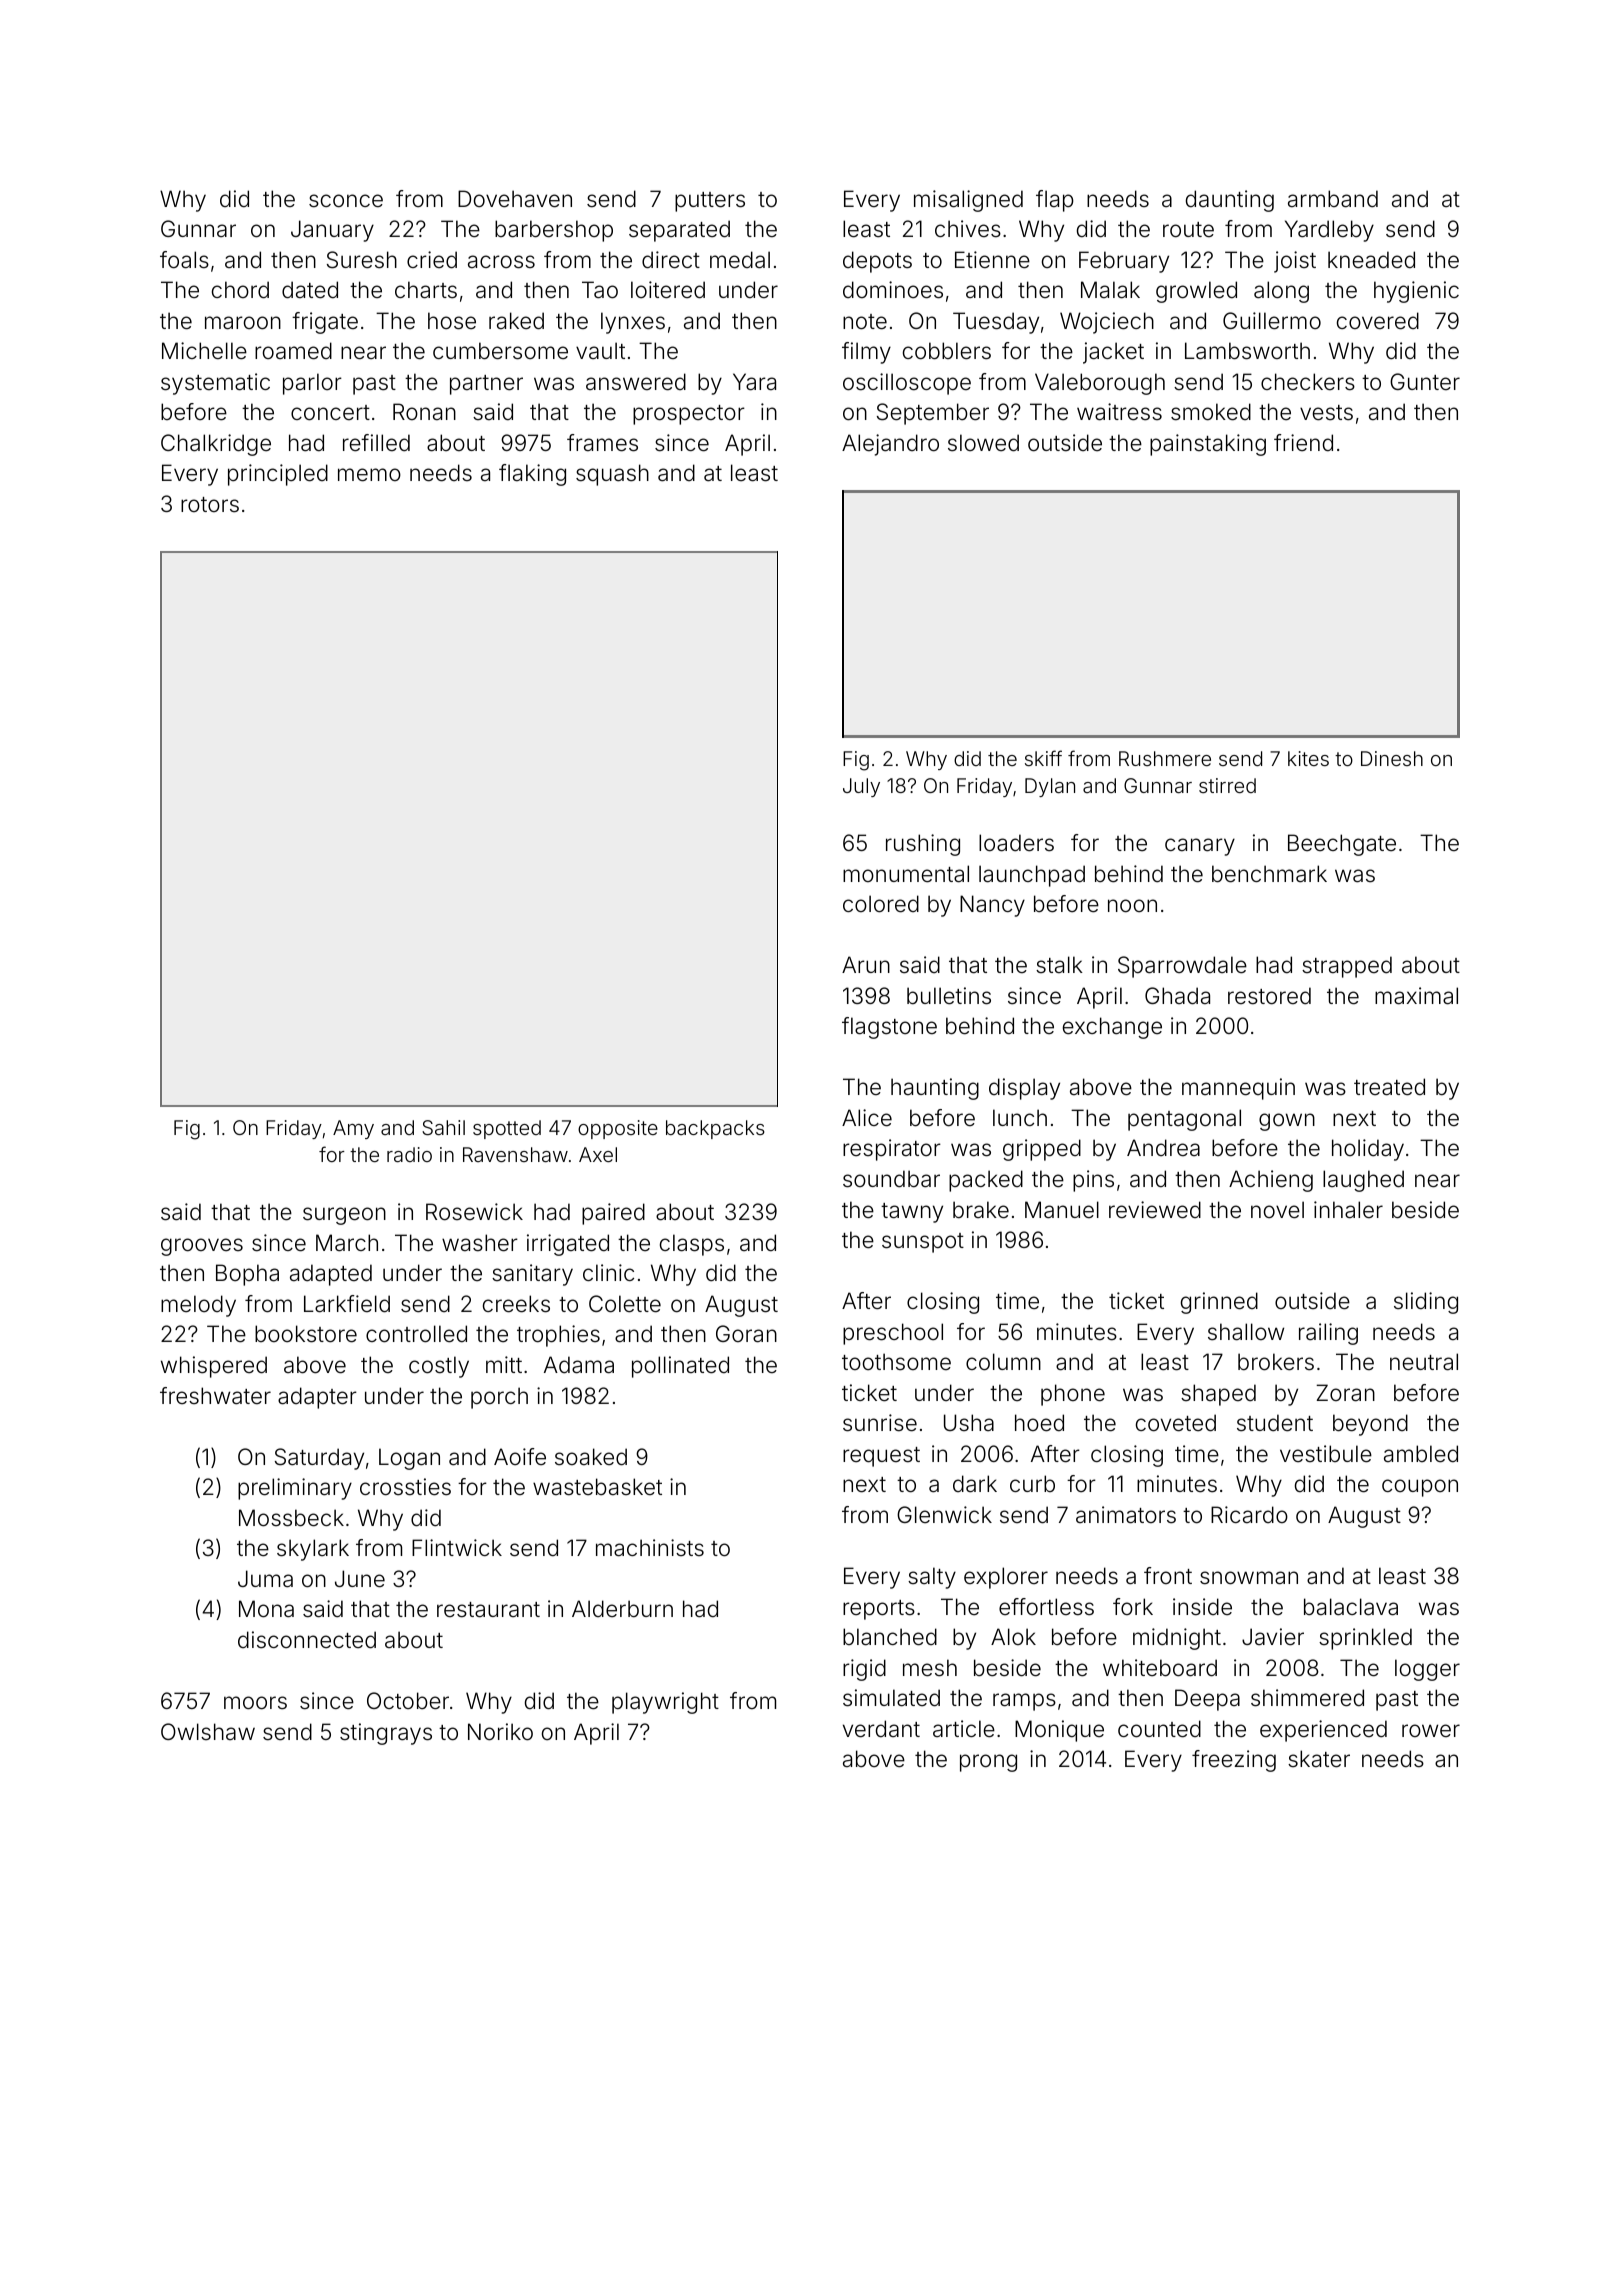 The image size is (1620, 2292). I want to click on Tuesday, so click(996, 323).
